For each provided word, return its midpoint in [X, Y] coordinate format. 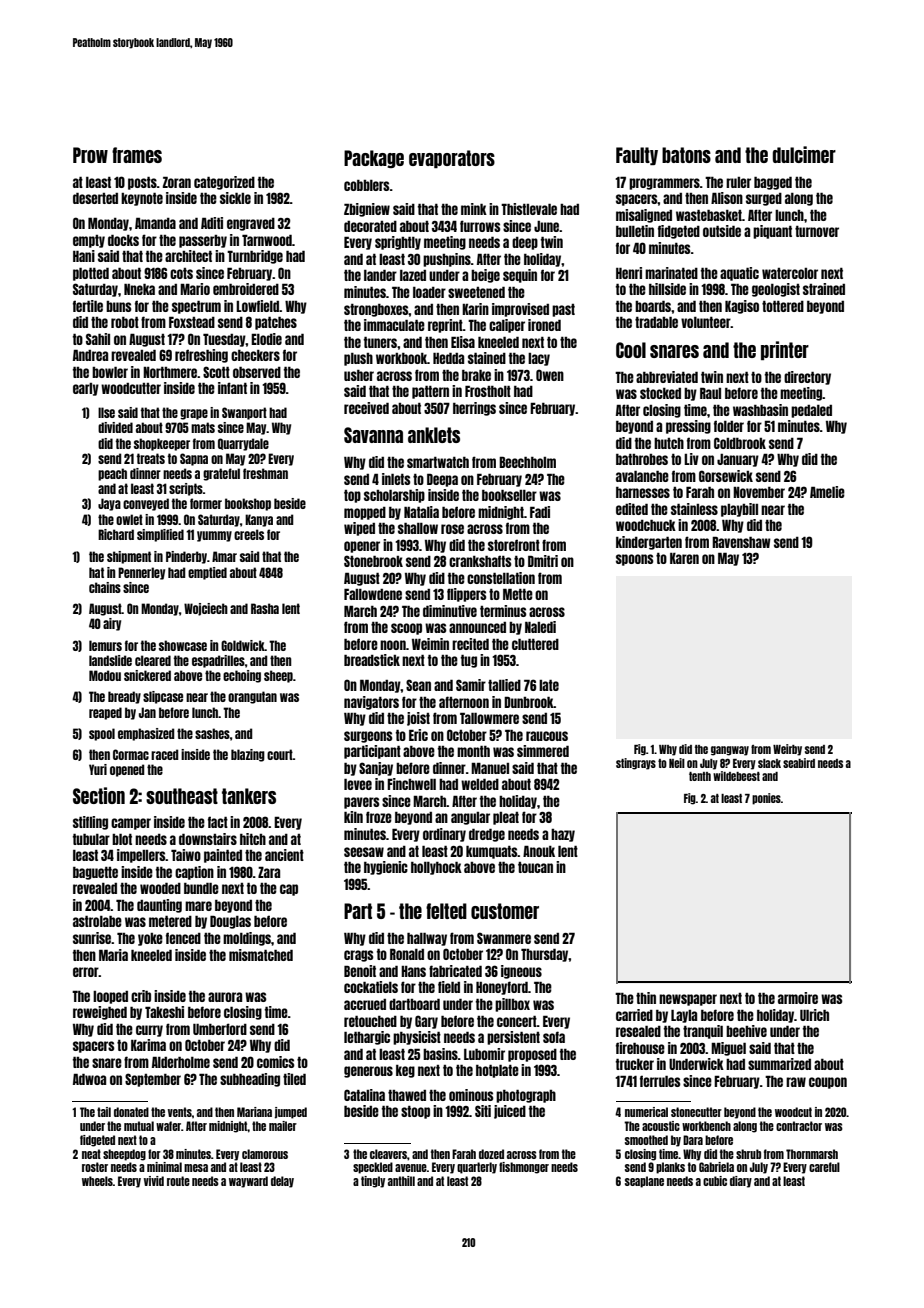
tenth [700, 776]
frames [137, 155]
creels [249, 534]
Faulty [637, 156]
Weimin [430, 644]
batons [686, 155]
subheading [250, 1080]
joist [418, 719]
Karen [684, 558]
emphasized [146, 734]
